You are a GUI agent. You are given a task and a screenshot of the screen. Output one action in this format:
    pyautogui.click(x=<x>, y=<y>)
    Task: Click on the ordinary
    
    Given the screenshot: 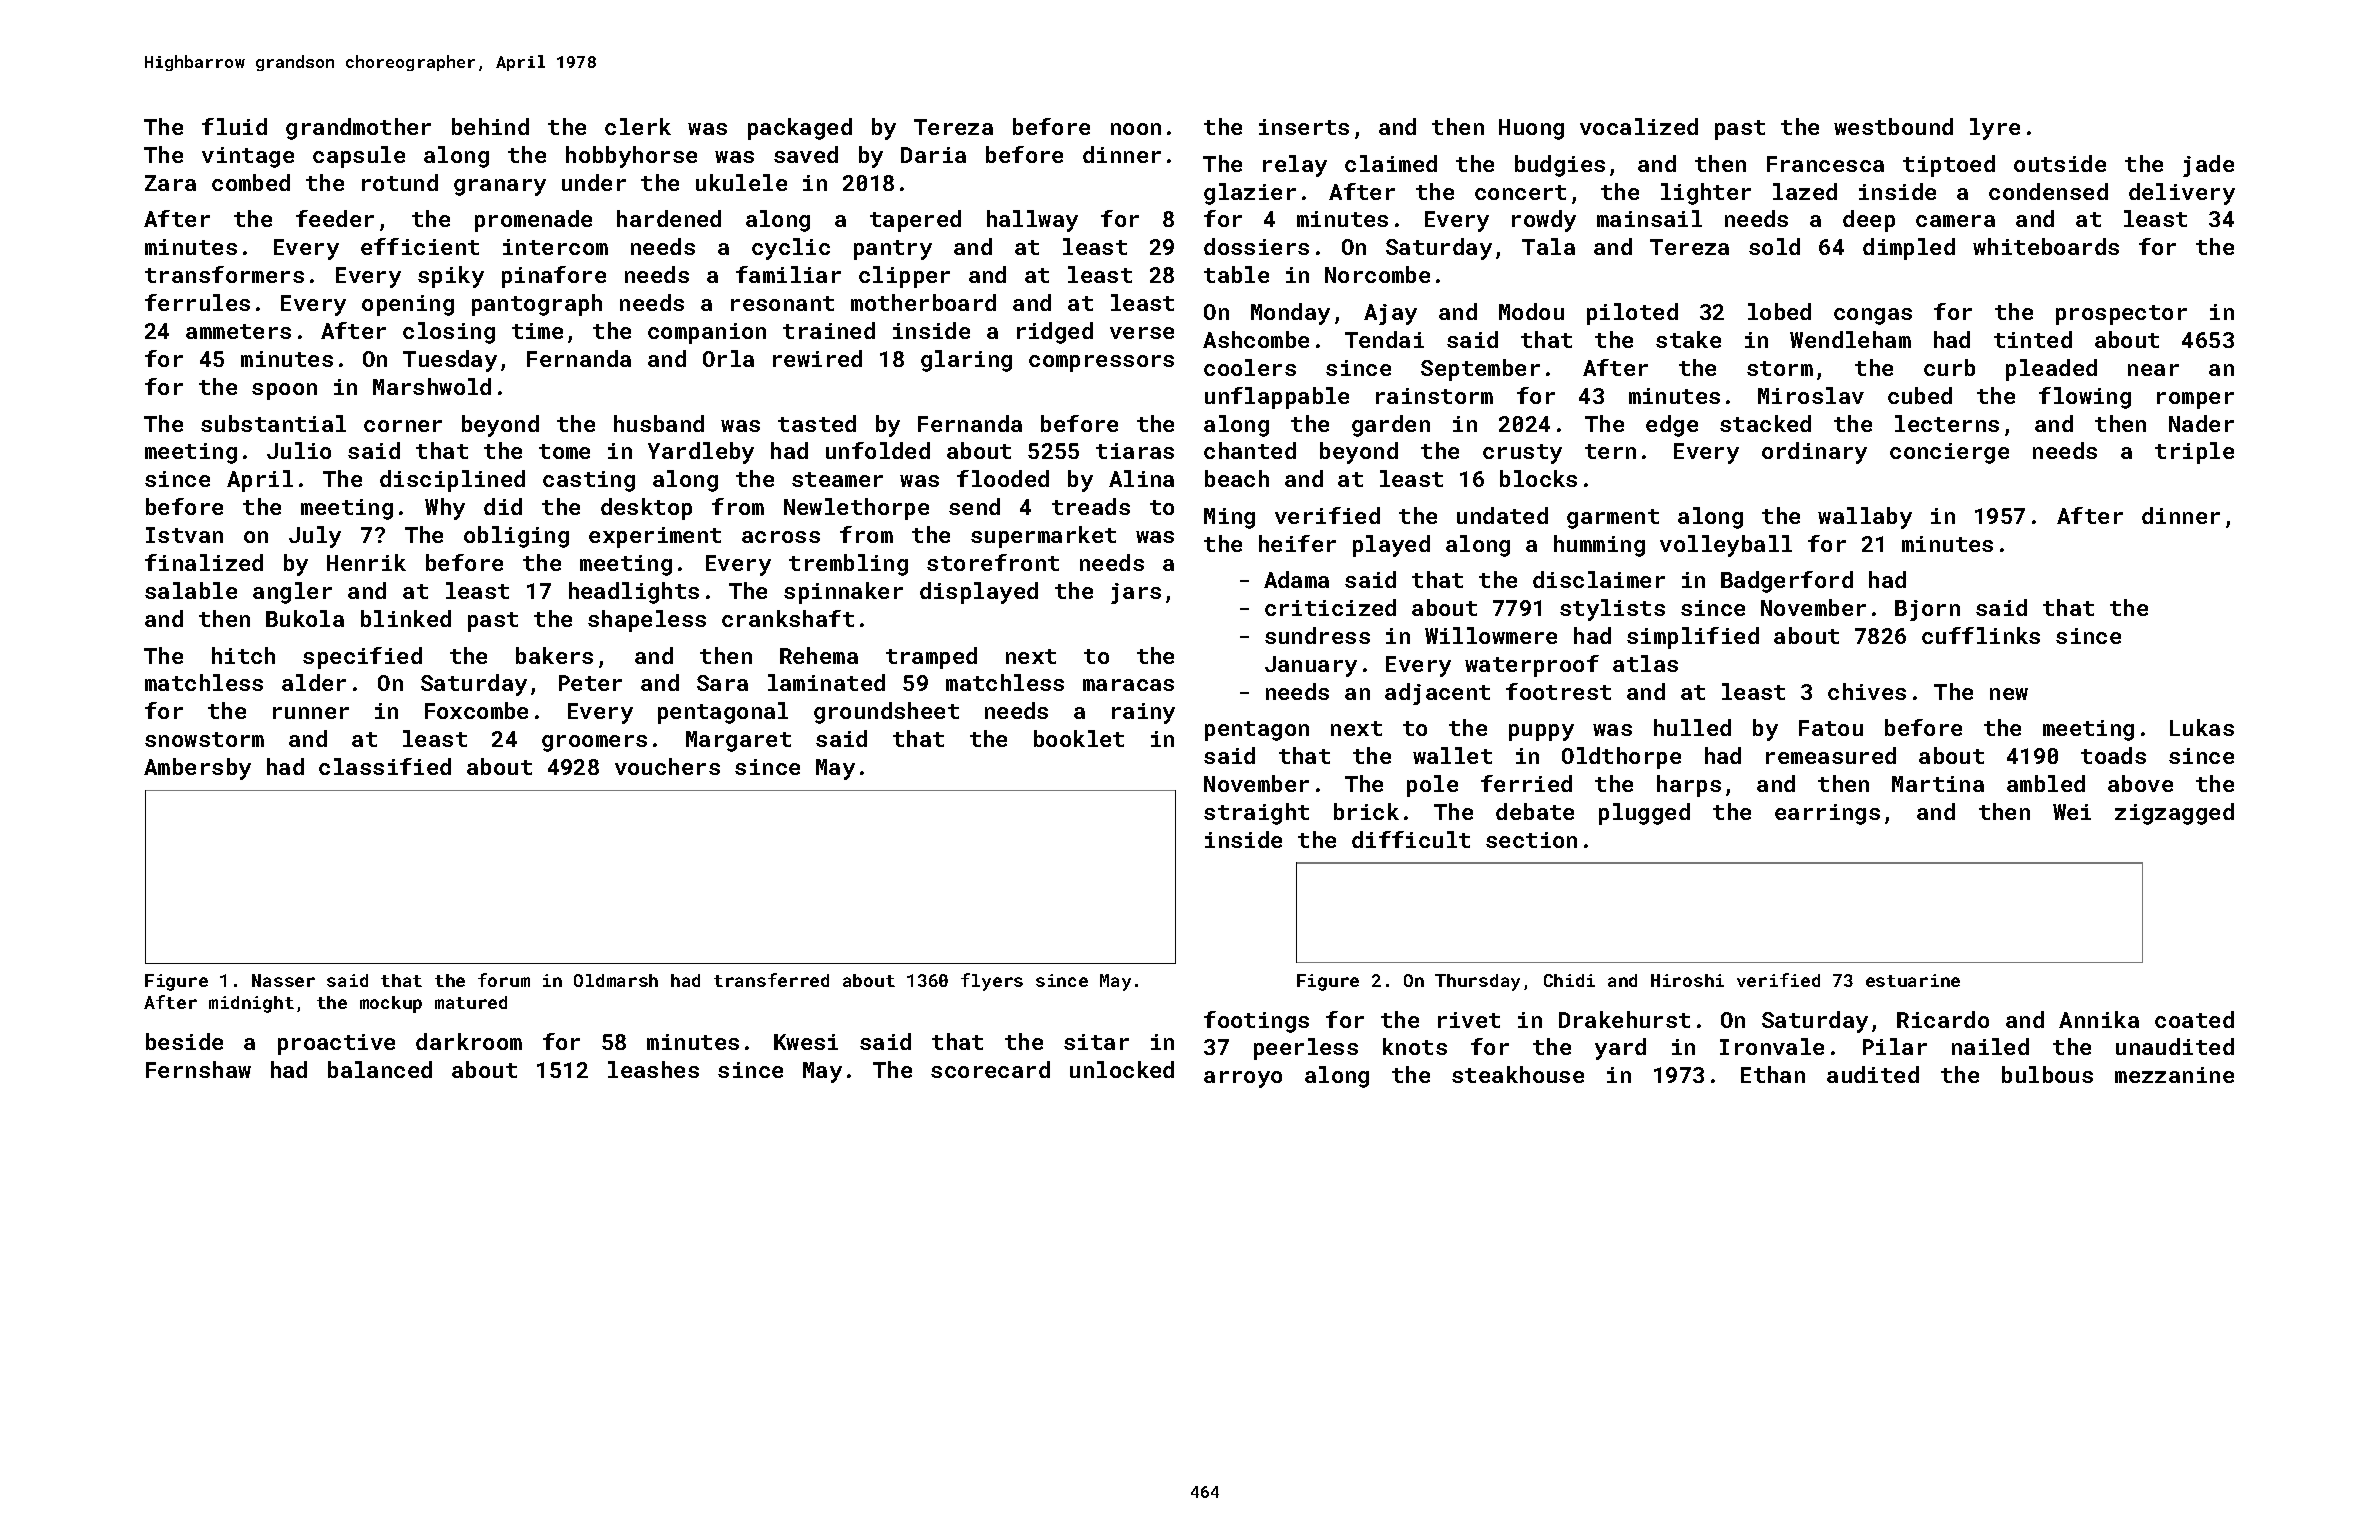 What is the action you would take?
    pyautogui.click(x=1814, y=453)
